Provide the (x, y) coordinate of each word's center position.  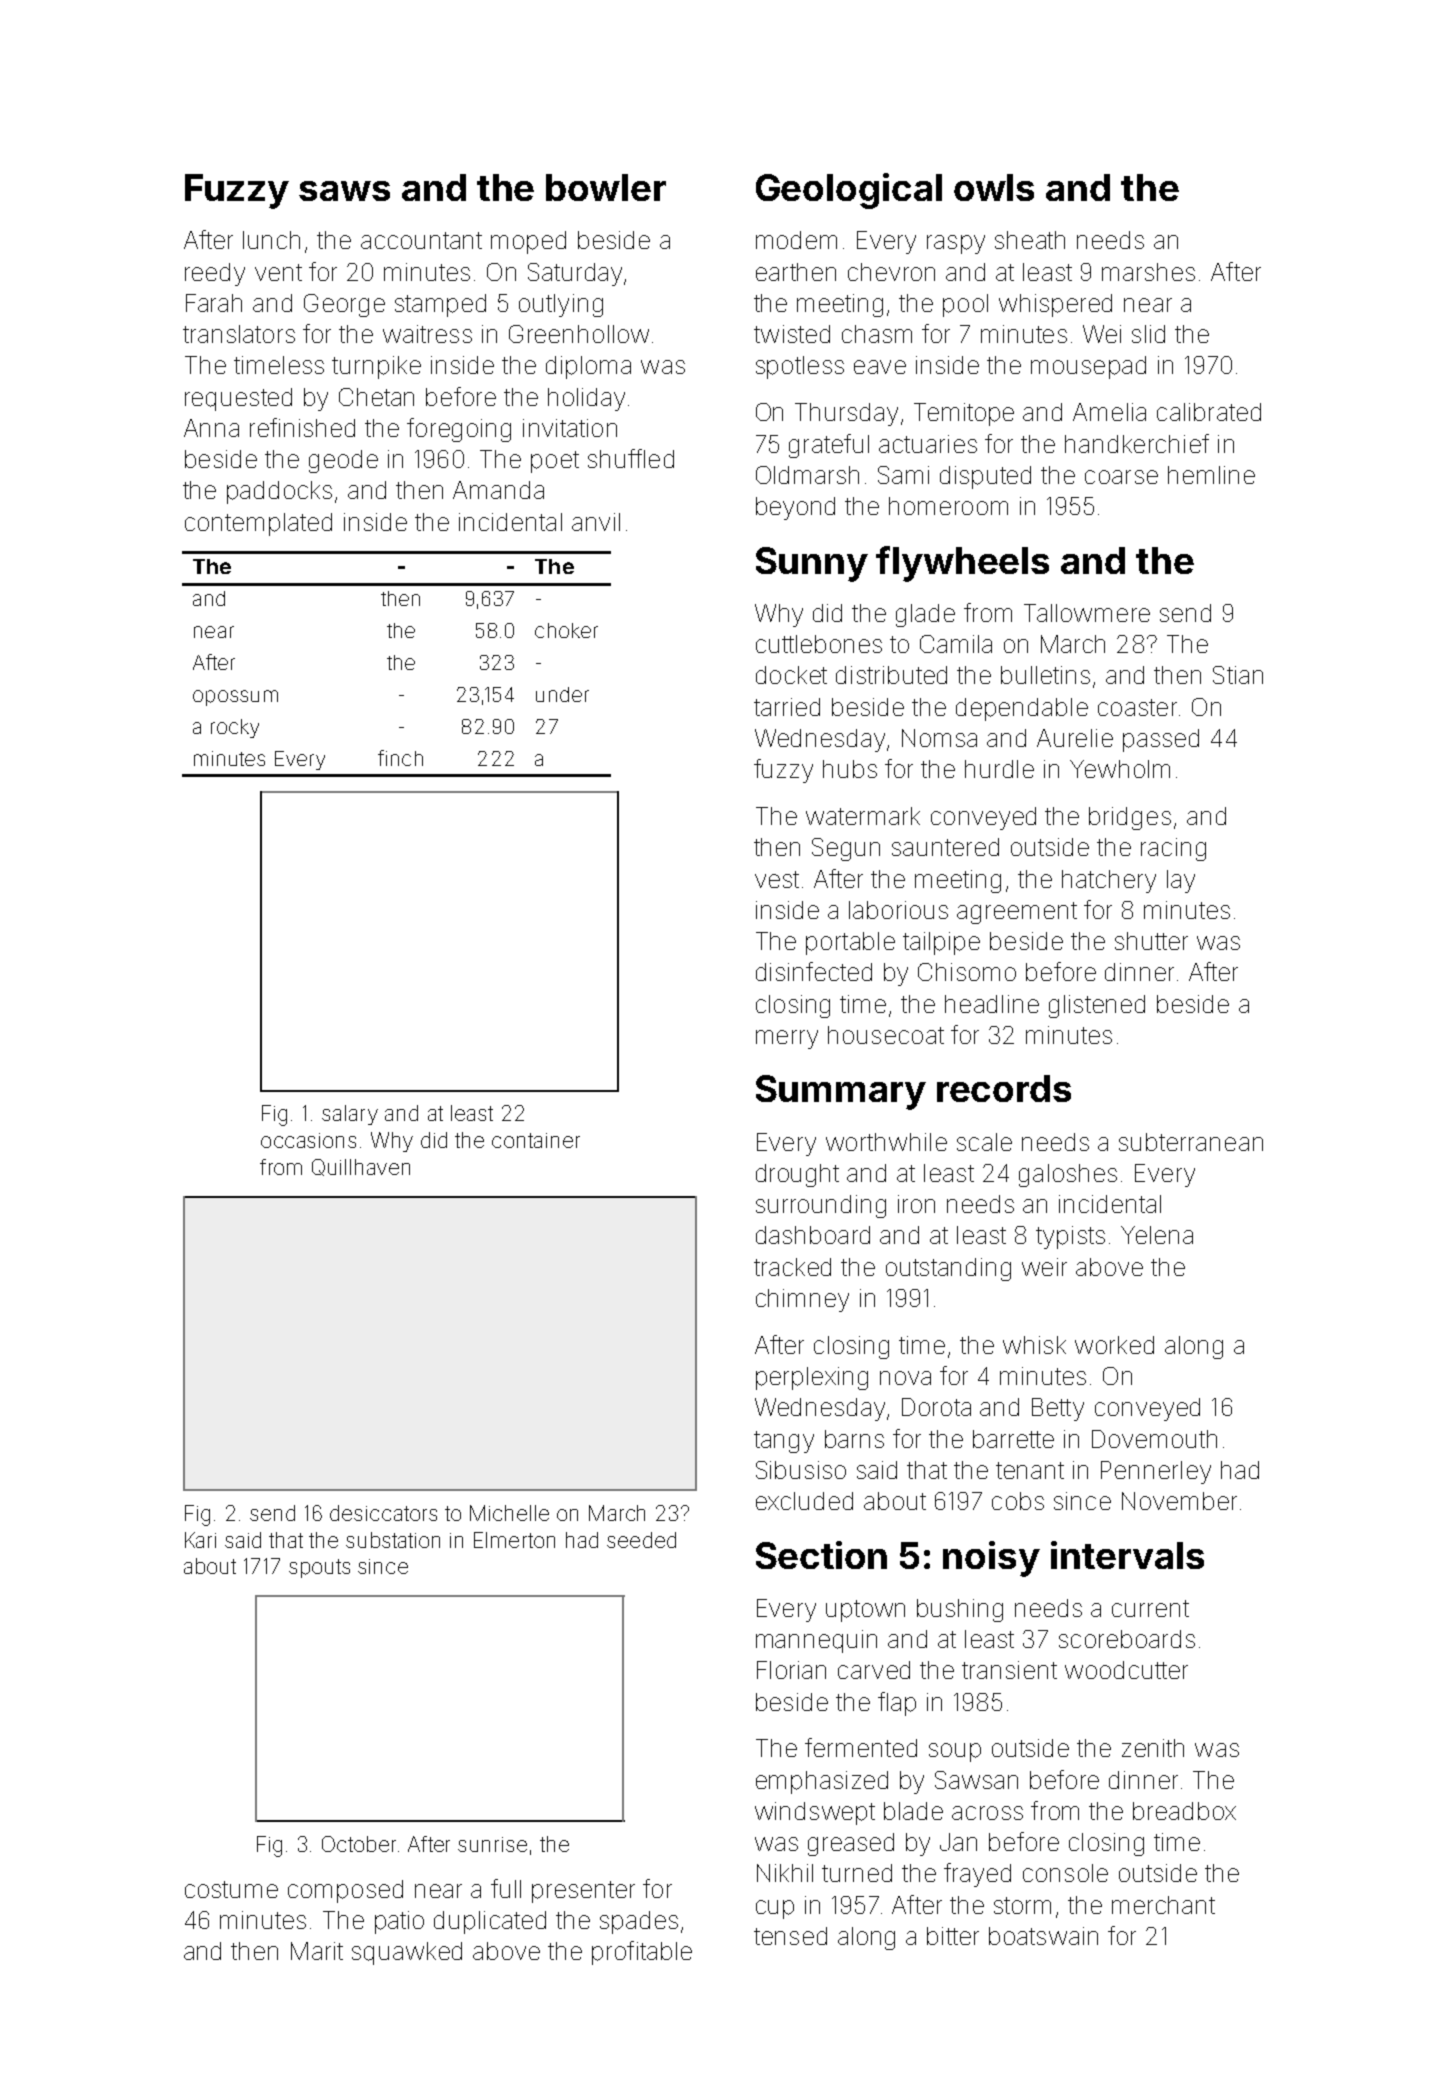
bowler (606, 187)
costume (231, 1889)
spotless (800, 367)
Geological (849, 191)
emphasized (822, 1782)
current (1150, 1608)
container (536, 1140)
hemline (1211, 475)
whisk (1034, 1345)
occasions (308, 1140)
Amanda (498, 490)
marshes (1148, 272)
